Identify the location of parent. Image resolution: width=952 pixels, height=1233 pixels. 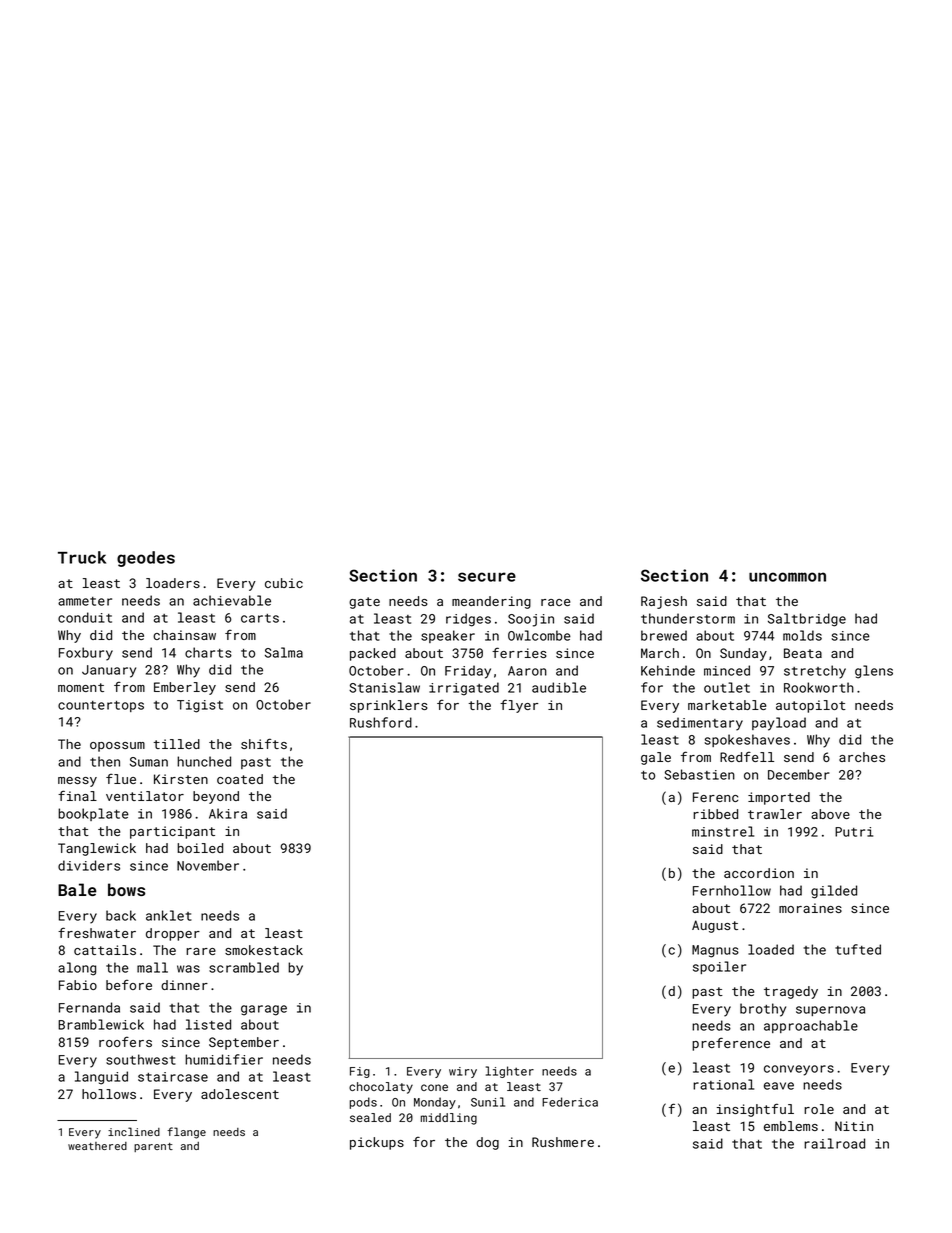
(153, 1147).
